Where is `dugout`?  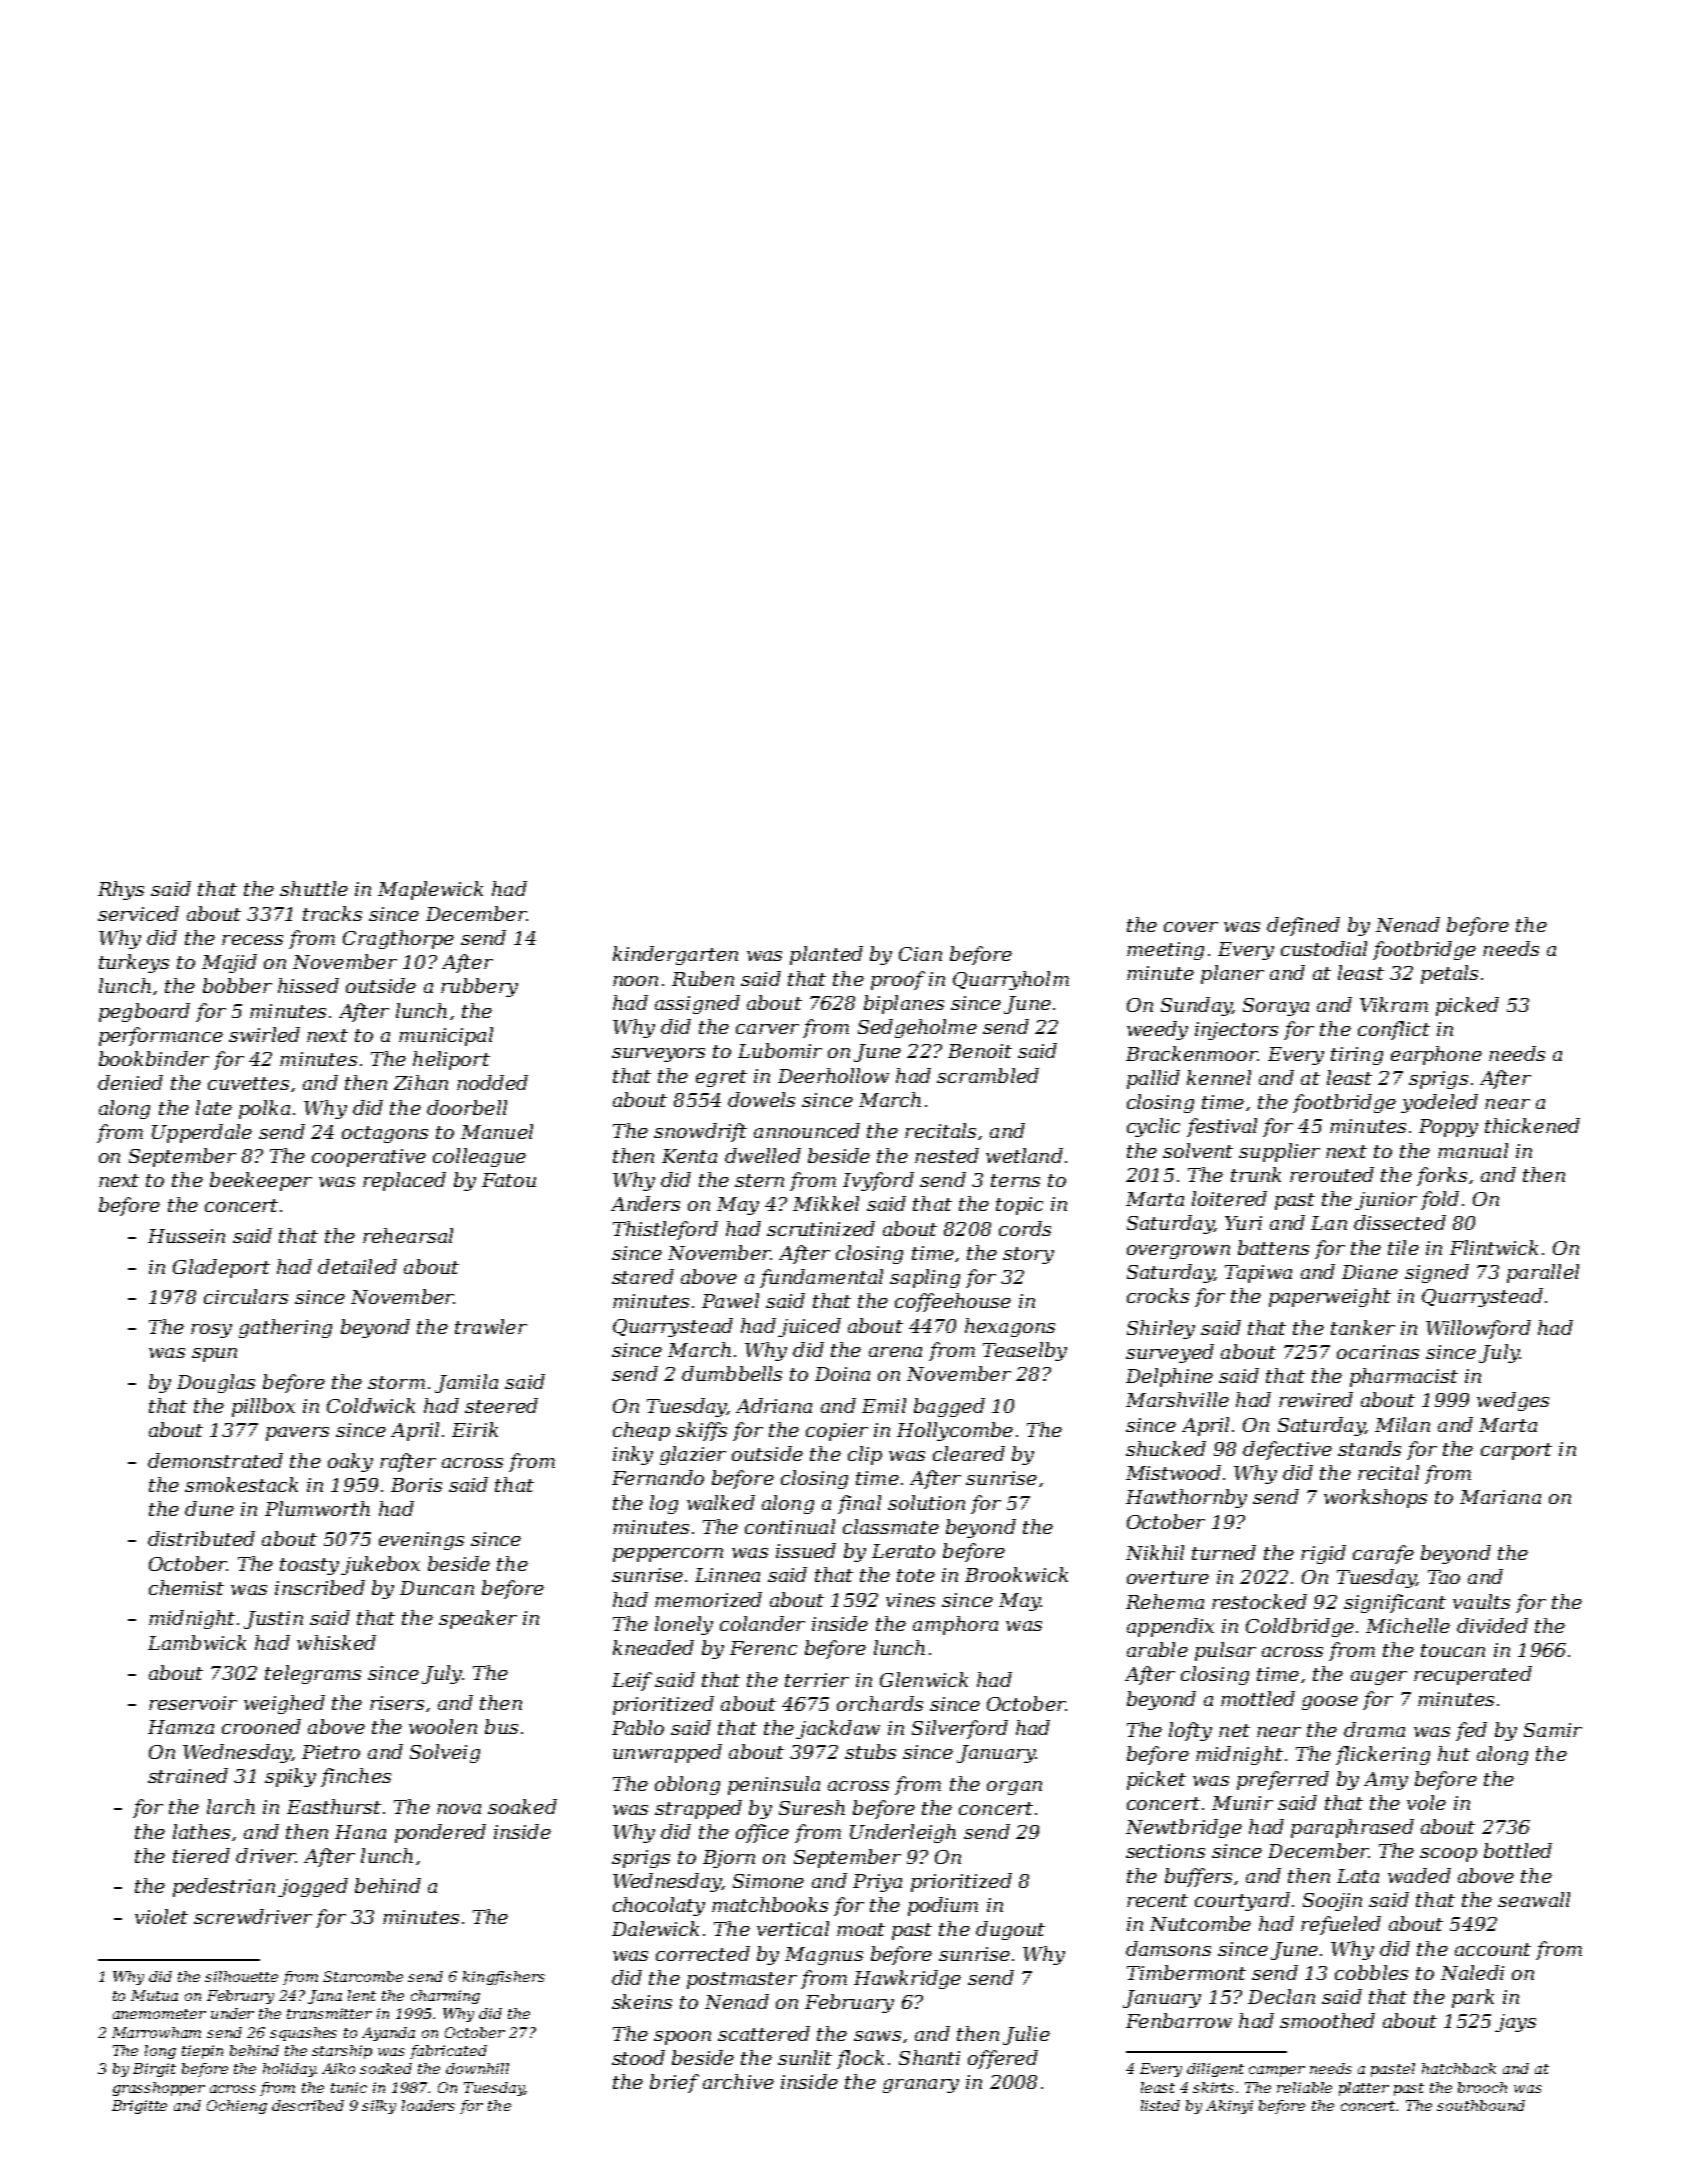
dugout is located at coordinates (1010, 1930).
